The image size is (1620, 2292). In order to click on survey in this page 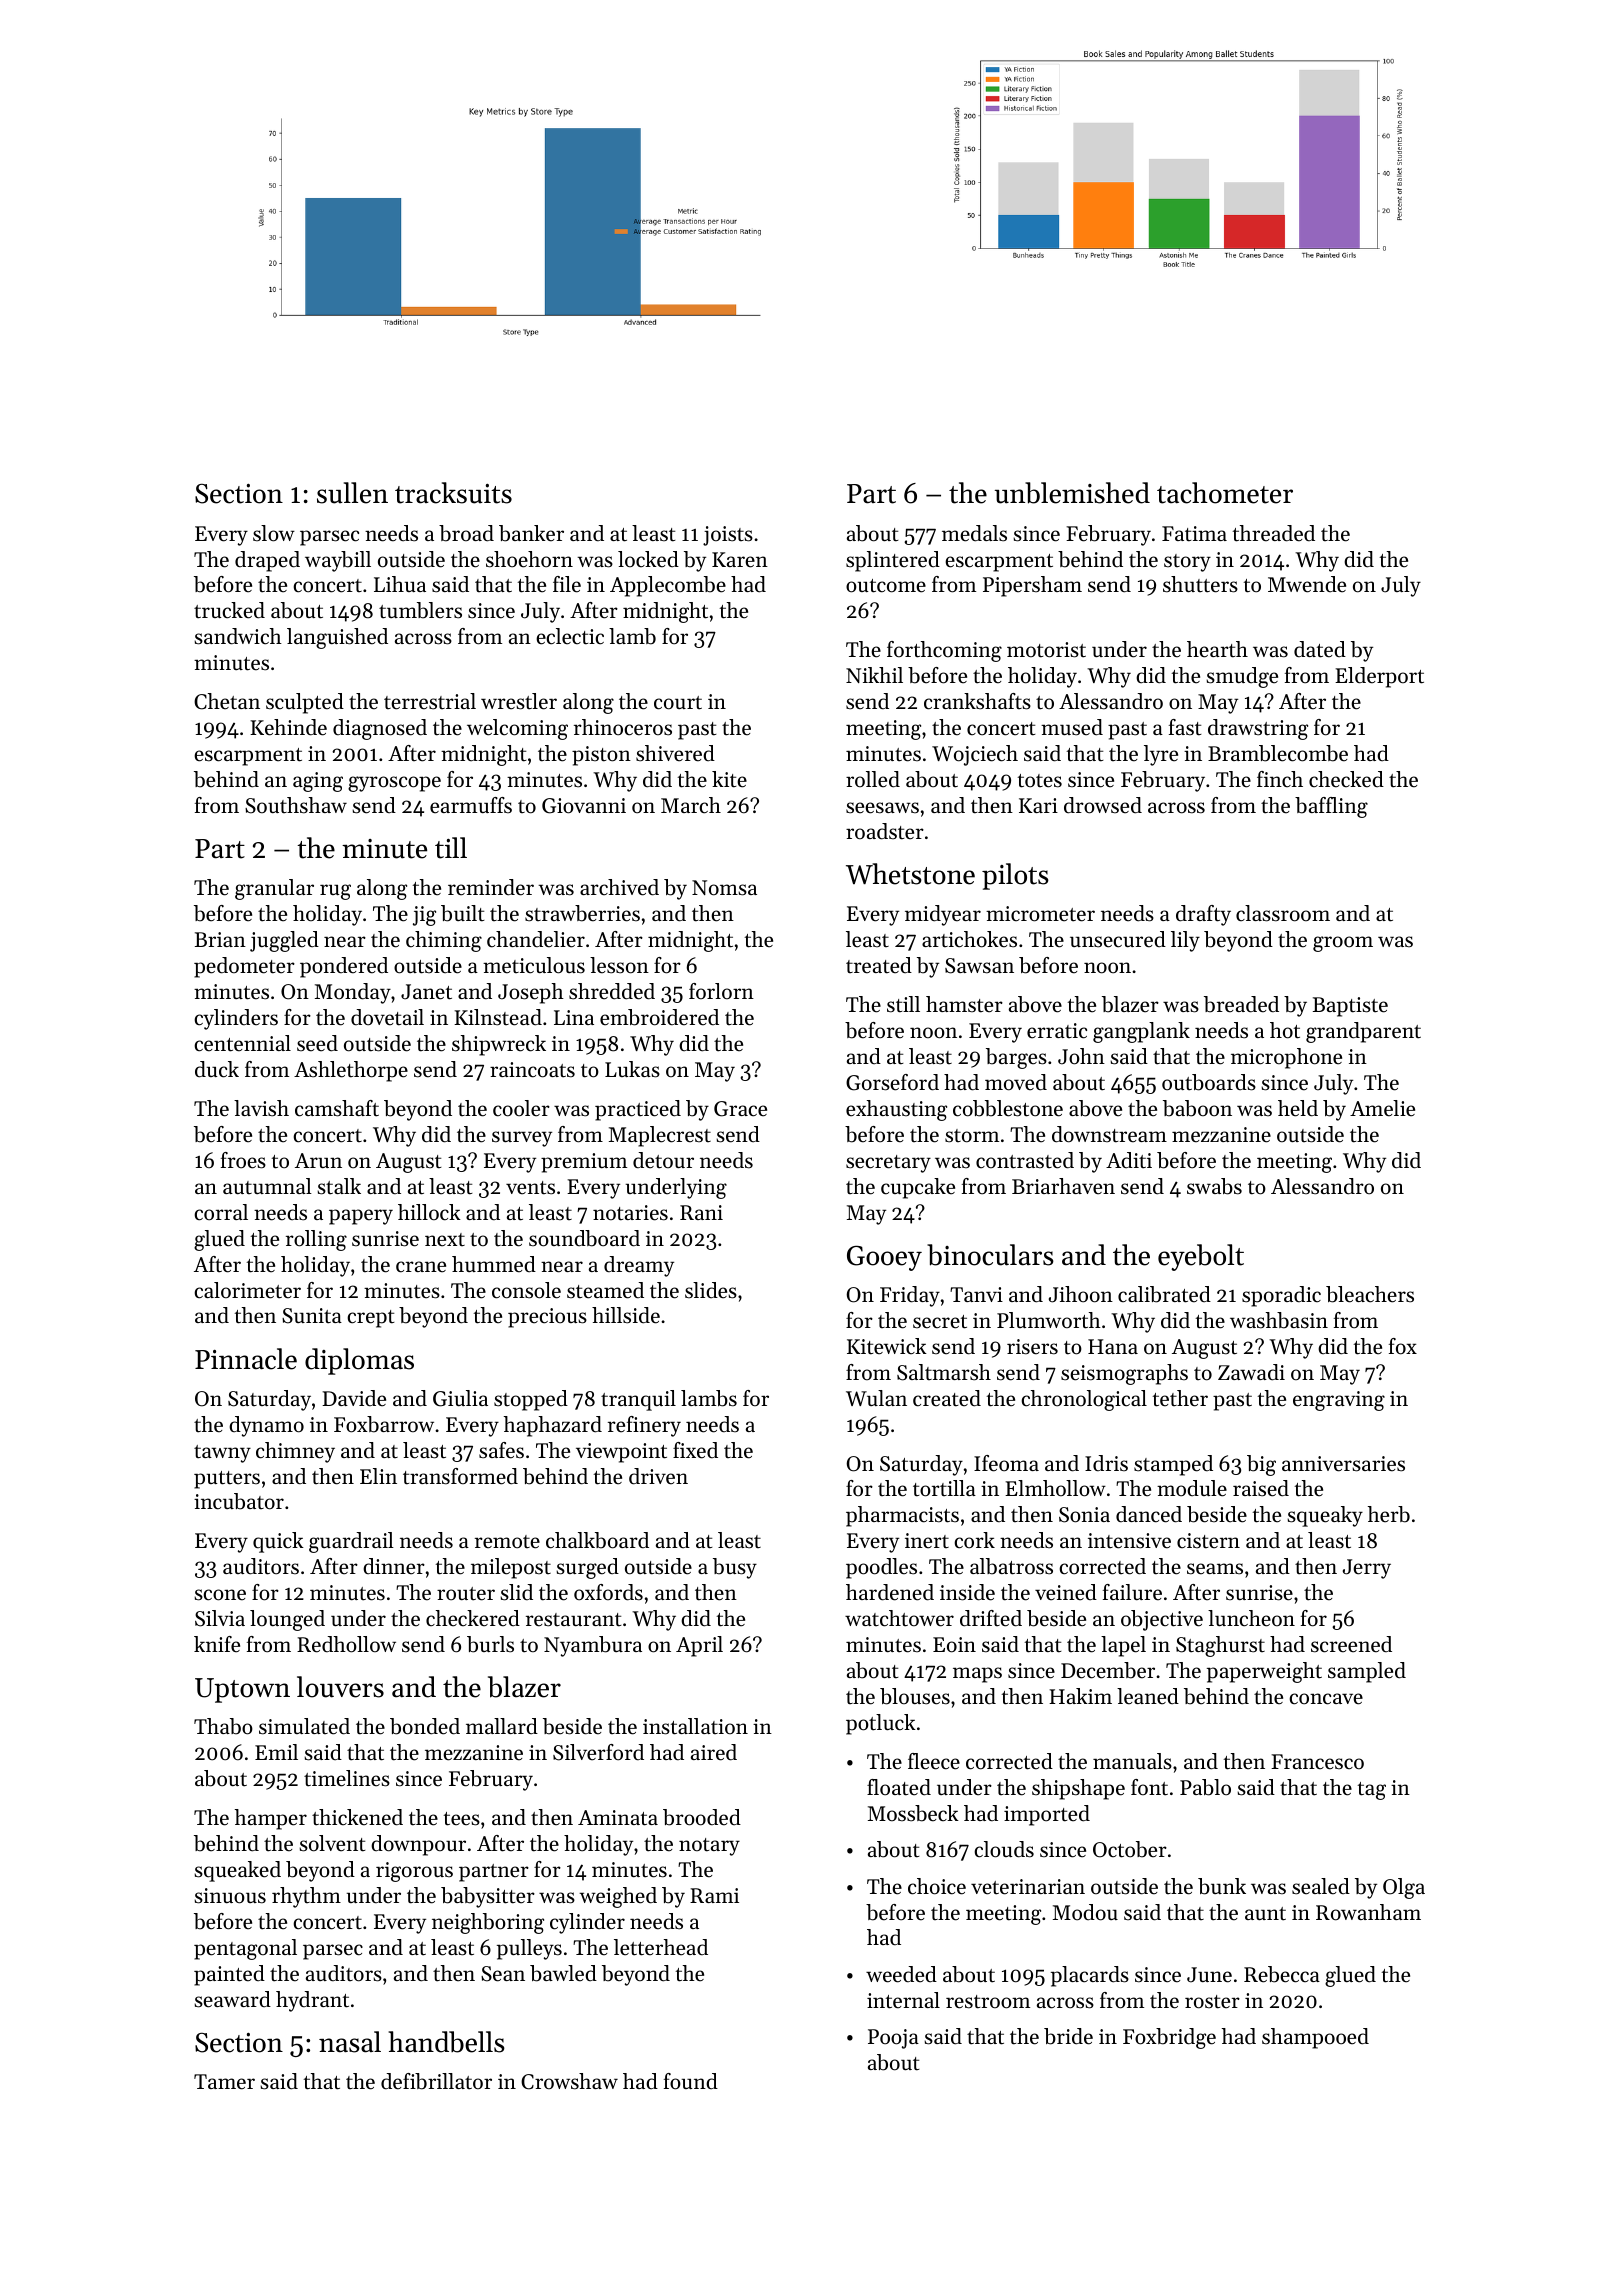, I will do `click(522, 1139)`.
